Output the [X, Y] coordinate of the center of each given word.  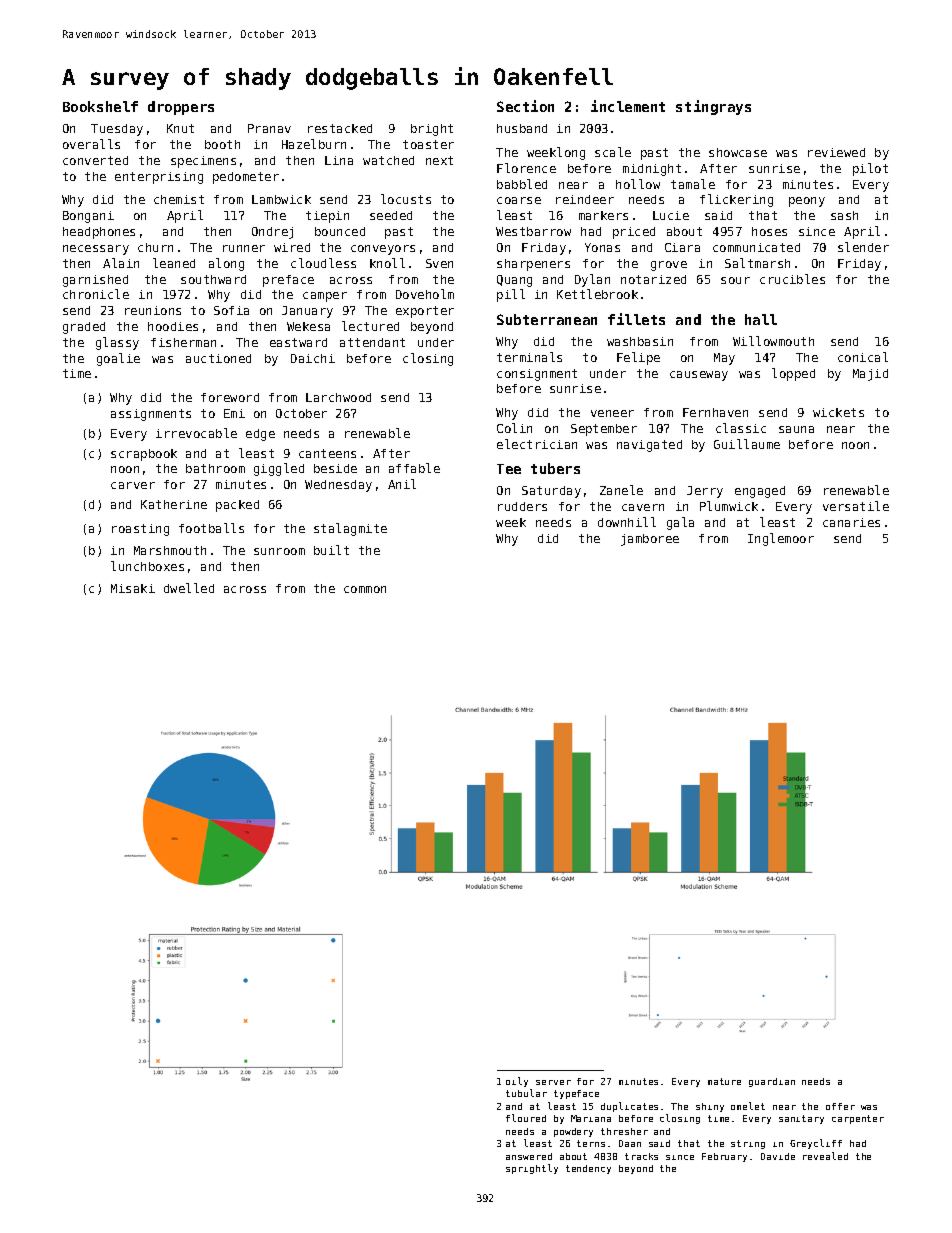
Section [525, 106]
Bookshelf [100, 106]
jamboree [650, 540]
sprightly [532, 1169]
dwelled [189, 588]
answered [529, 1156]
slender [863, 247]
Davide [778, 1156]
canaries [851, 522]
